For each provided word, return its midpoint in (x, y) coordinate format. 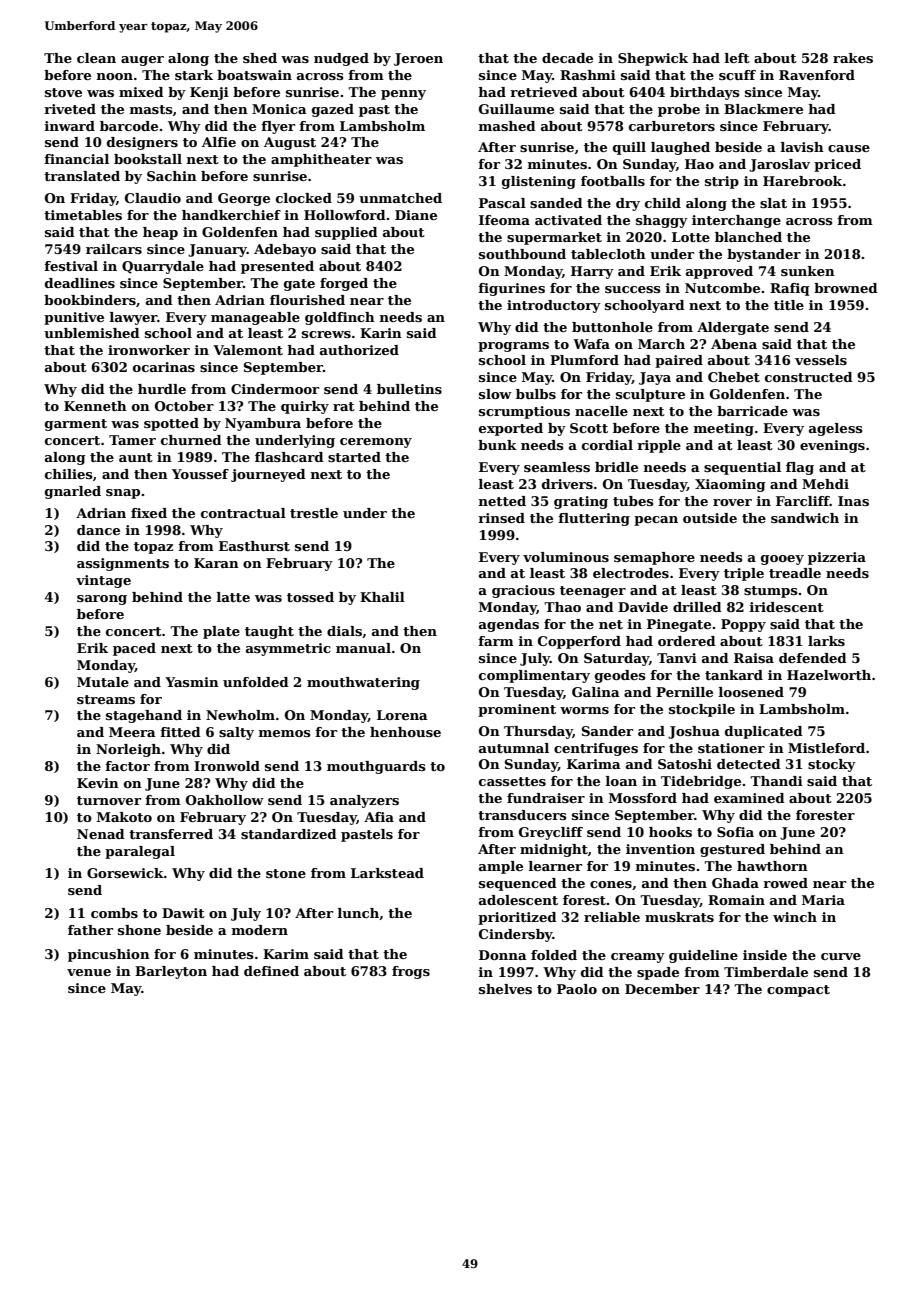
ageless (836, 429)
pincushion (109, 955)
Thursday (538, 732)
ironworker (149, 350)
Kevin (98, 783)
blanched (748, 237)
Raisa (754, 658)
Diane (416, 215)
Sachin (172, 176)
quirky (305, 407)
